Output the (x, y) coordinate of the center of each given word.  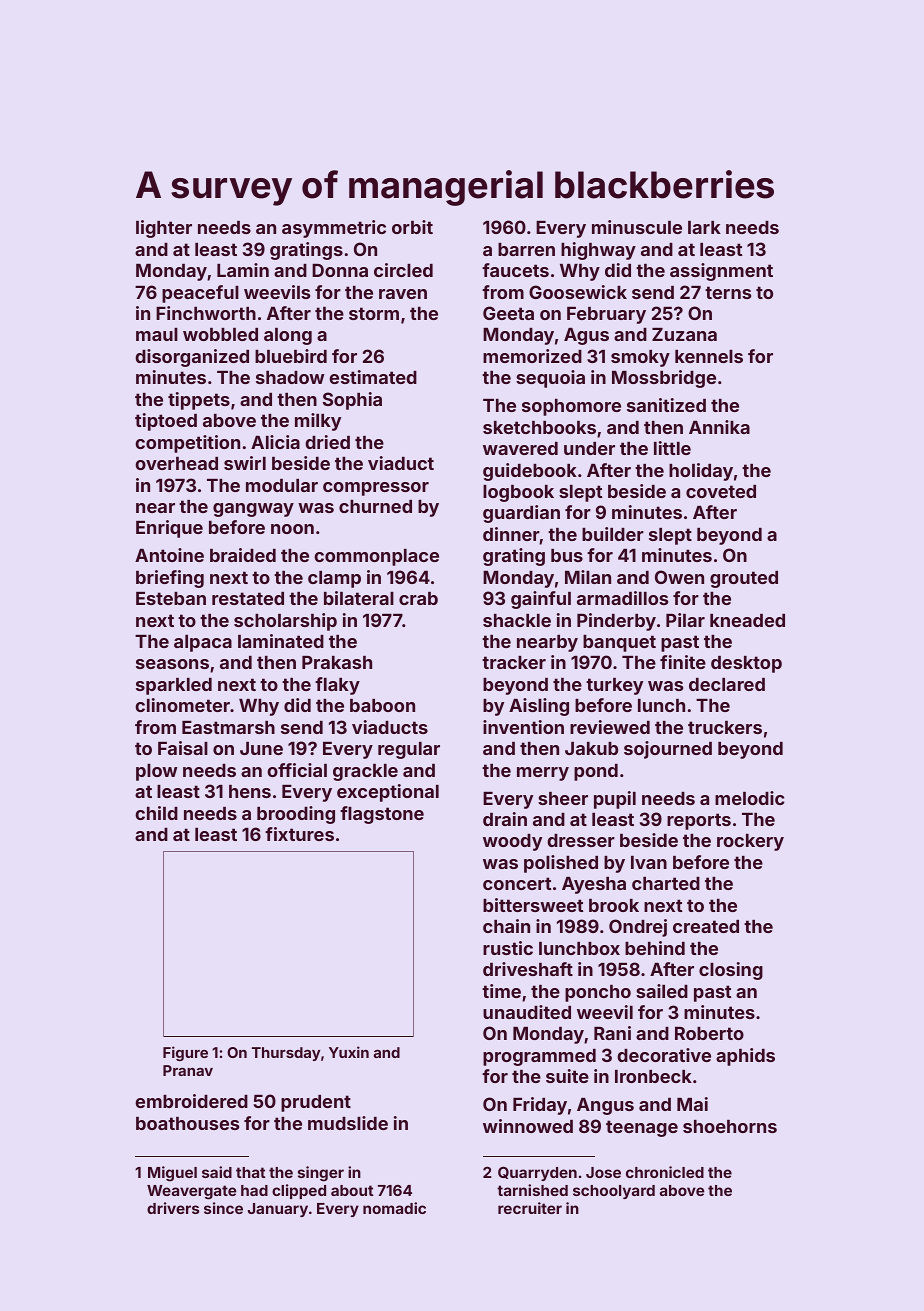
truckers (725, 727)
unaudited (527, 1012)
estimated (373, 377)
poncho (598, 993)
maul (157, 334)
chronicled (665, 1172)
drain (505, 819)
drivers (173, 1208)
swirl (245, 463)
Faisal (183, 748)
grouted (744, 579)
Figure (185, 1053)
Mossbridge (664, 379)
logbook (518, 493)
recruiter (530, 1208)
